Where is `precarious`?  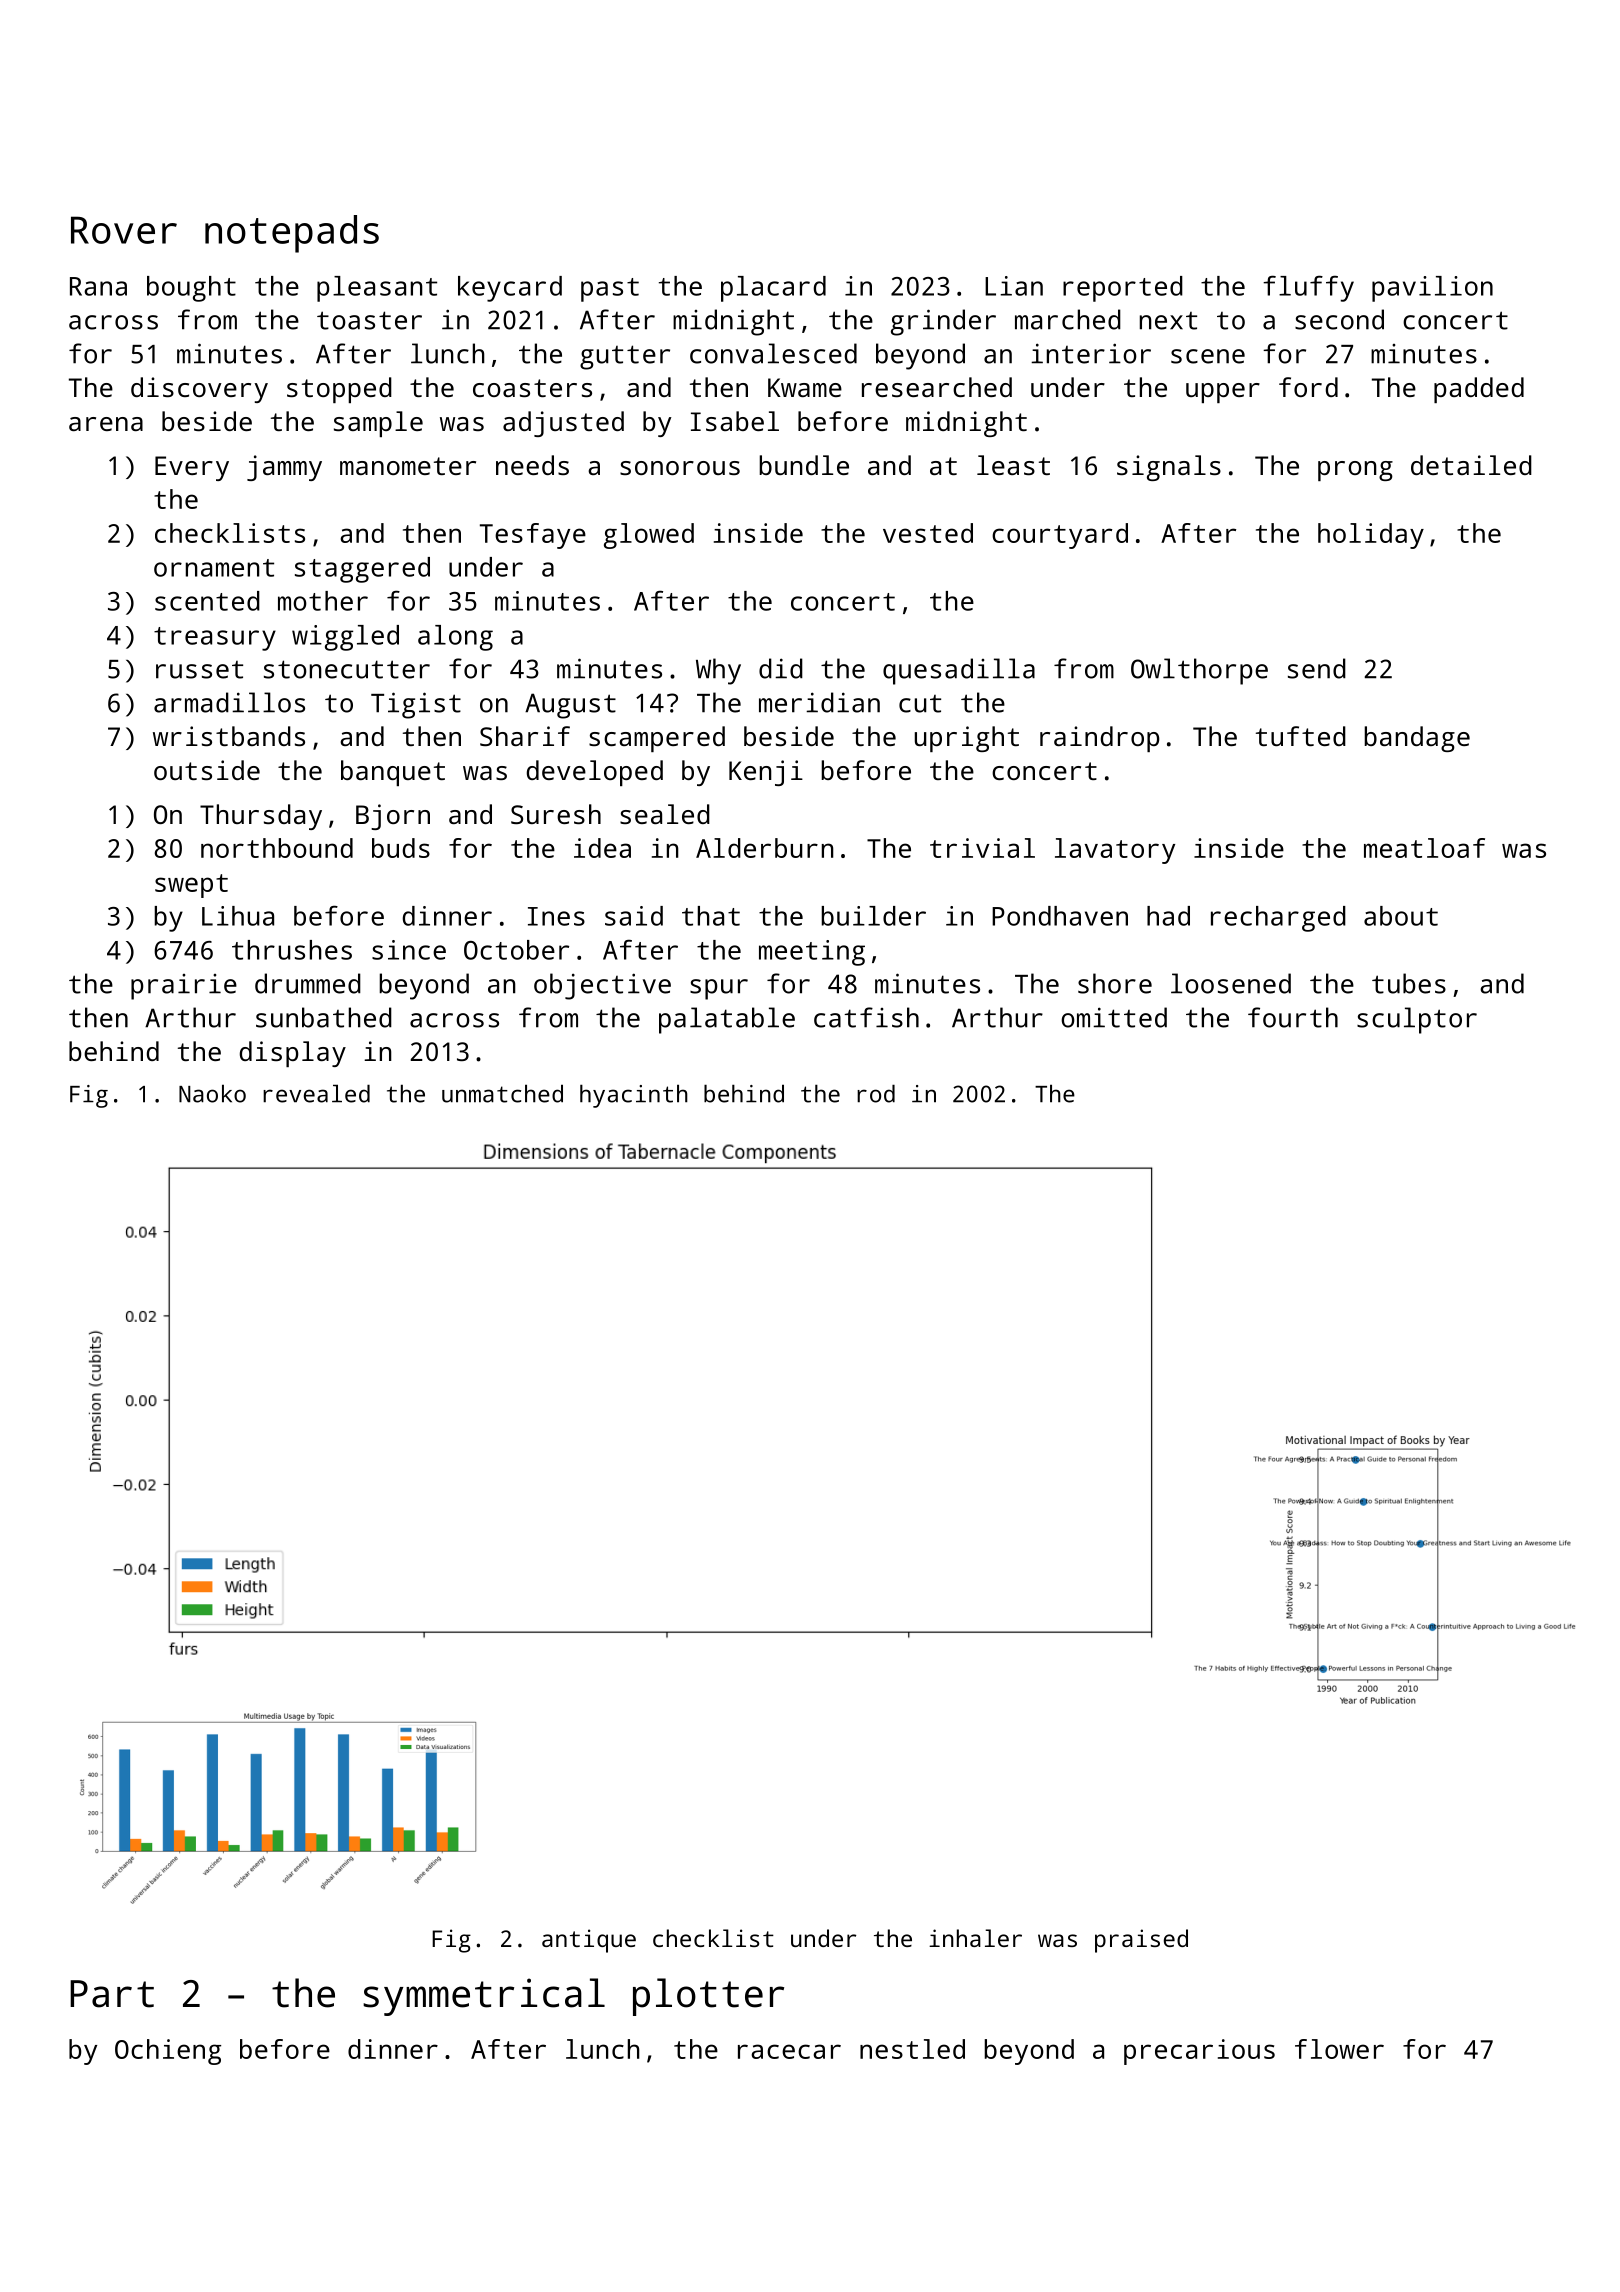
precarious is located at coordinates (1199, 2052).
